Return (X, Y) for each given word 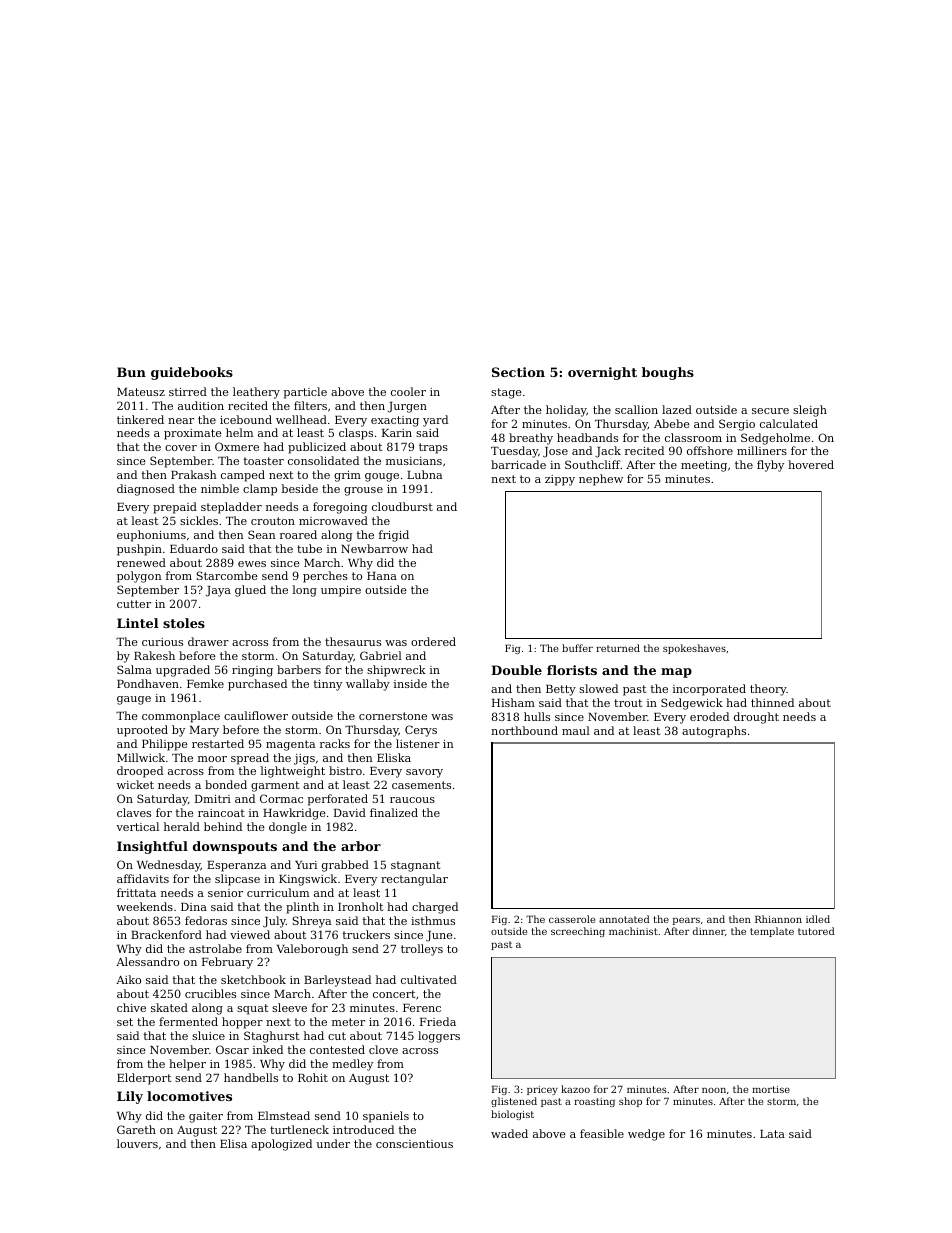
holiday (566, 411)
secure (770, 411)
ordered (433, 641)
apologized (281, 1145)
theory (768, 690)
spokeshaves (694, 649)
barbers (299, 669)
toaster (264, 461)
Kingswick (308, 880)
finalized (394, 812)
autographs (714, 732)
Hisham (513, 702)
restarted (218, 743)
